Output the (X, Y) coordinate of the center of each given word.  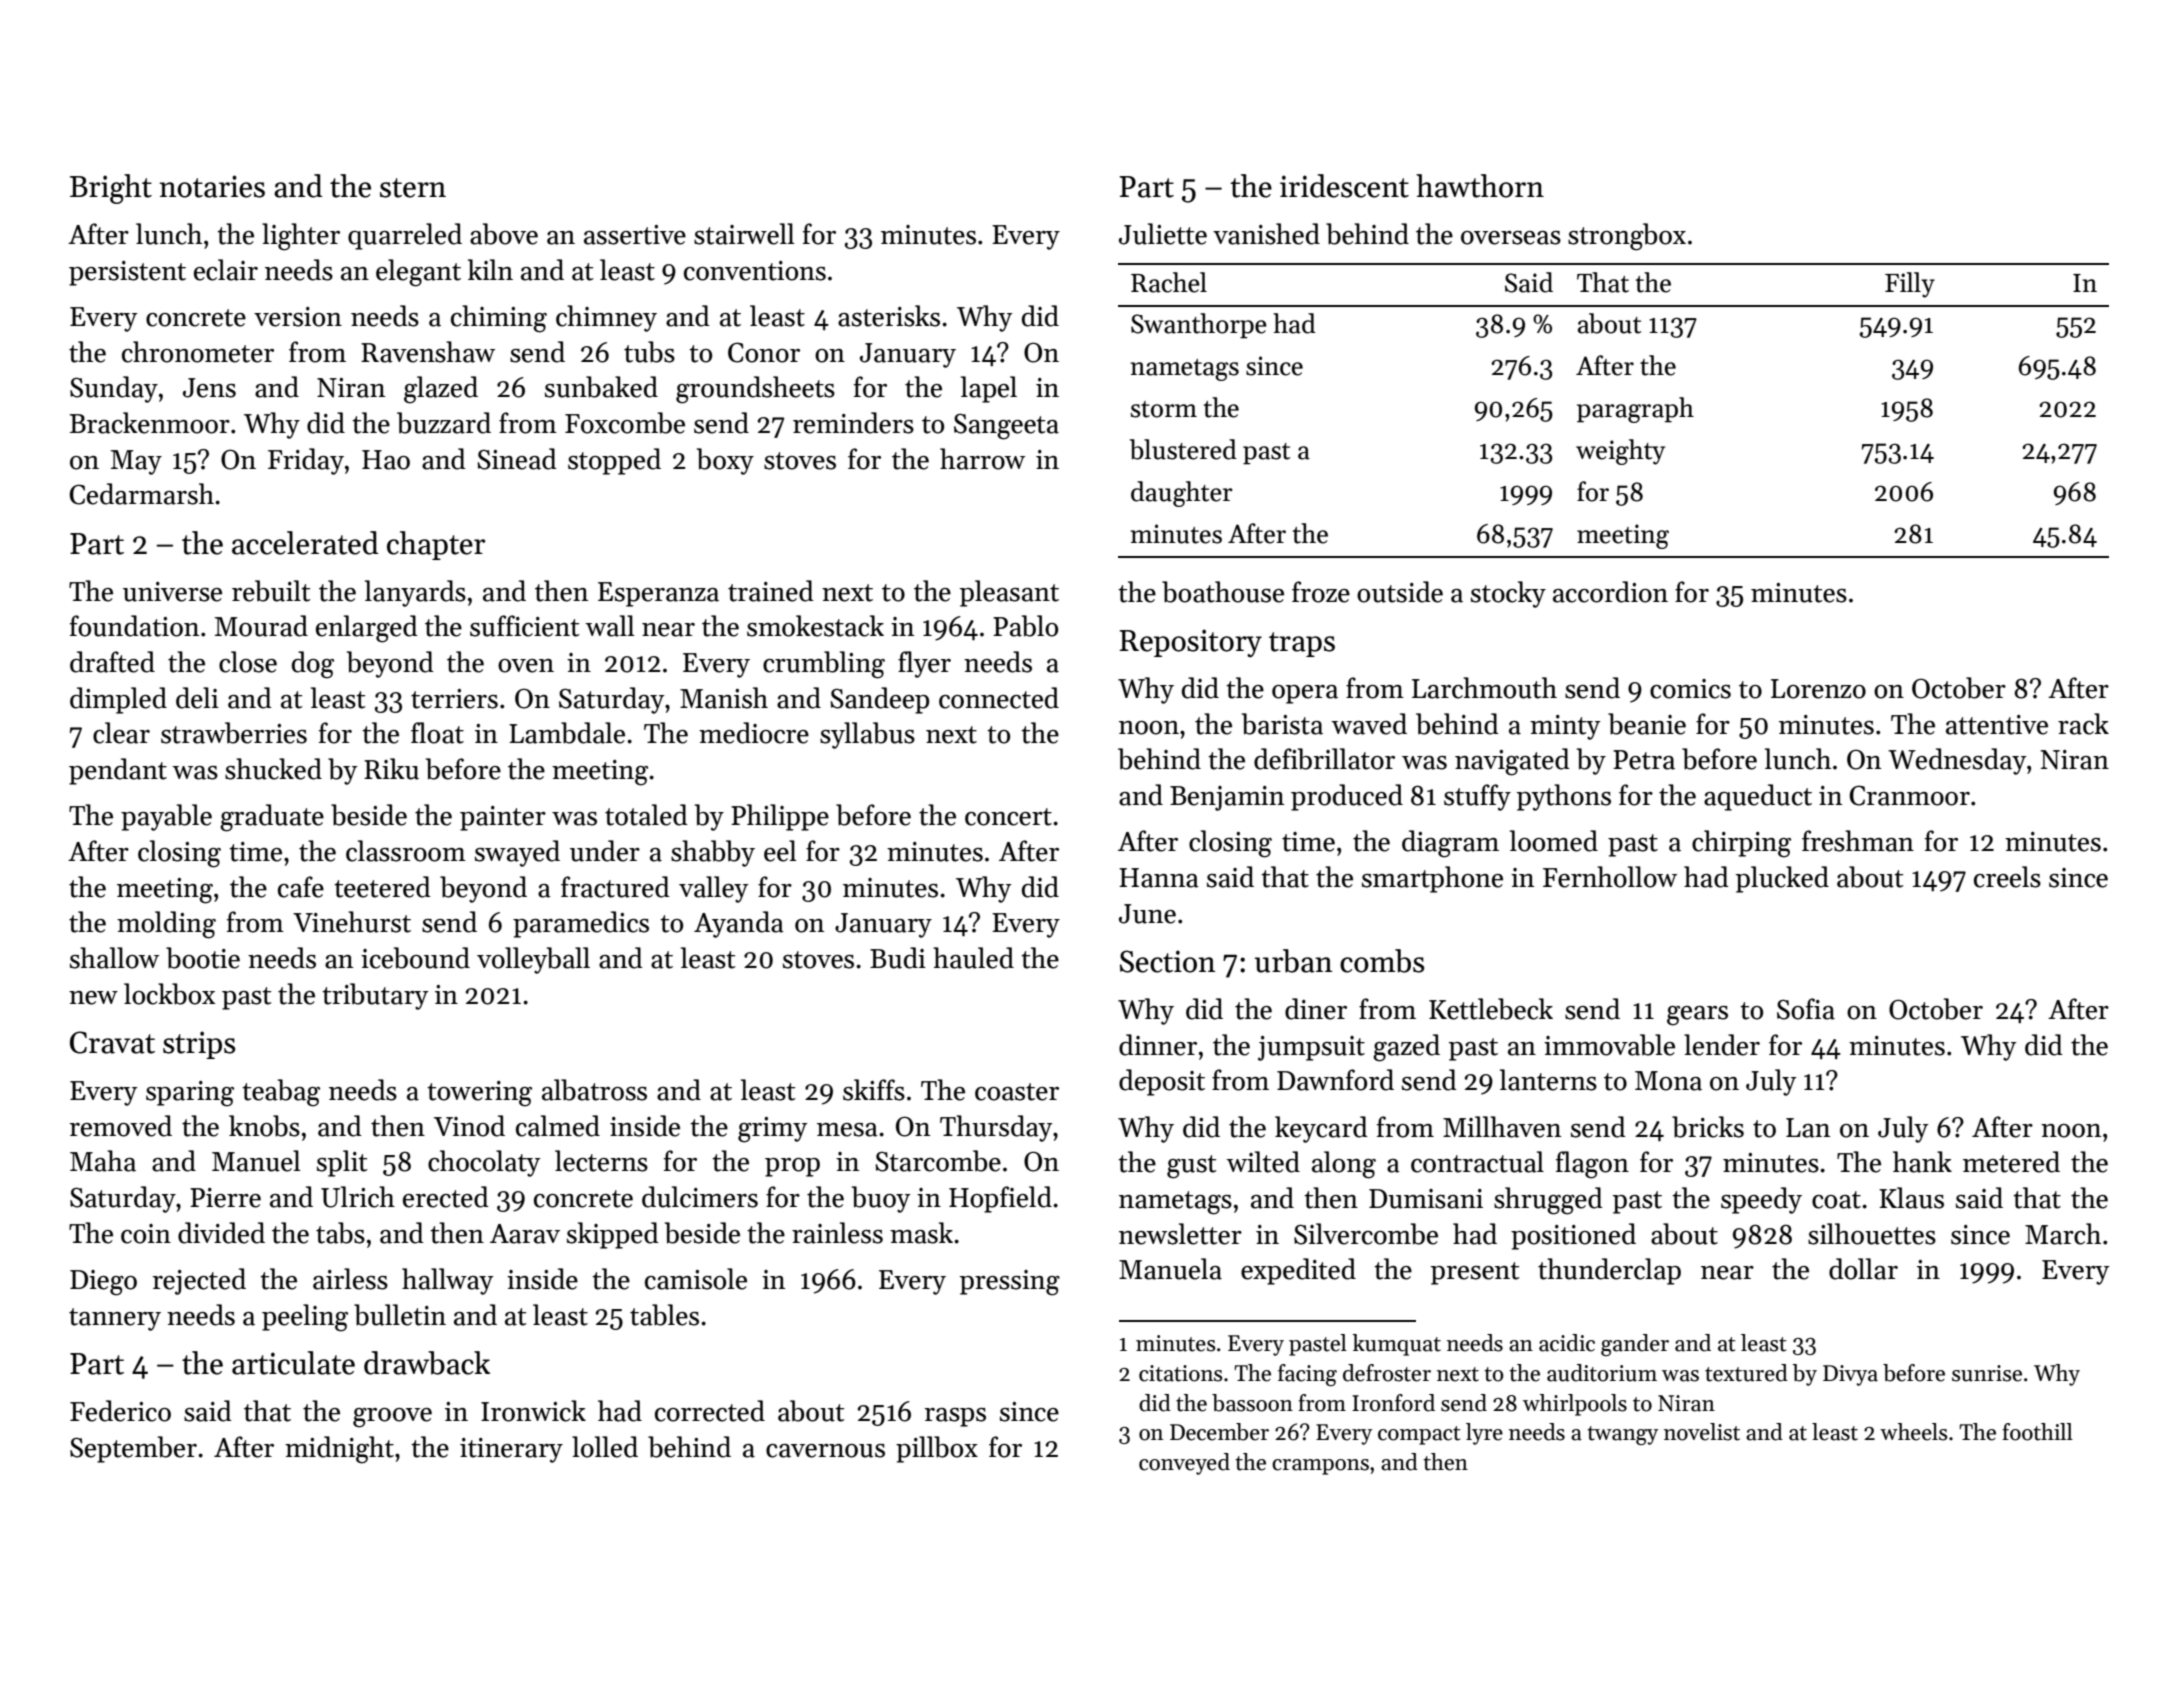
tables (664, 1315)
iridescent (1344, 186)
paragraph (1635, 410)
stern (413, 188)
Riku (391, 769)
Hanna (1159, 878)
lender (1722, 1045)
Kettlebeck (1491, 1009)
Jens (209, 388)
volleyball (533, 960)
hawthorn (1480, 186)
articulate (293, 1363)
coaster (1017, 1092)
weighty (1620, 452)
